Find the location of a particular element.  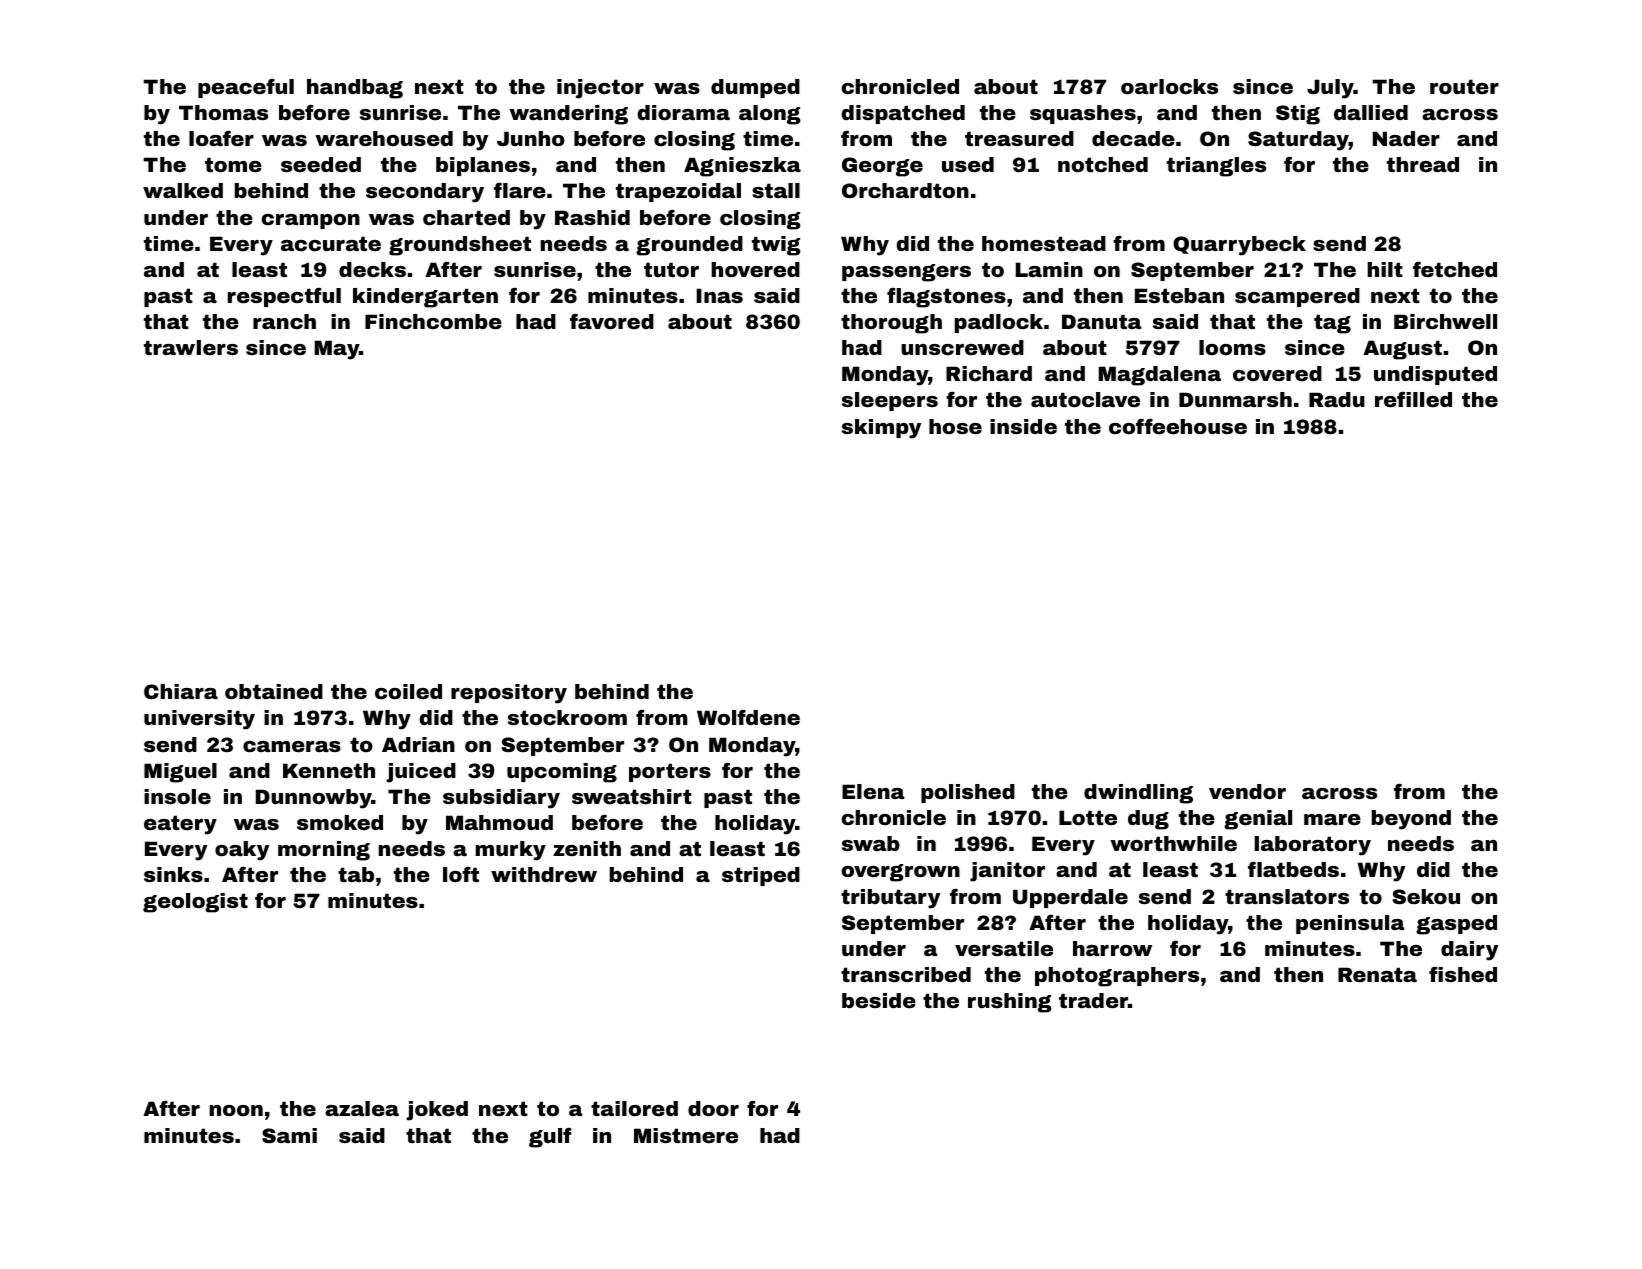

porters is located at coordinates (670, 772).
